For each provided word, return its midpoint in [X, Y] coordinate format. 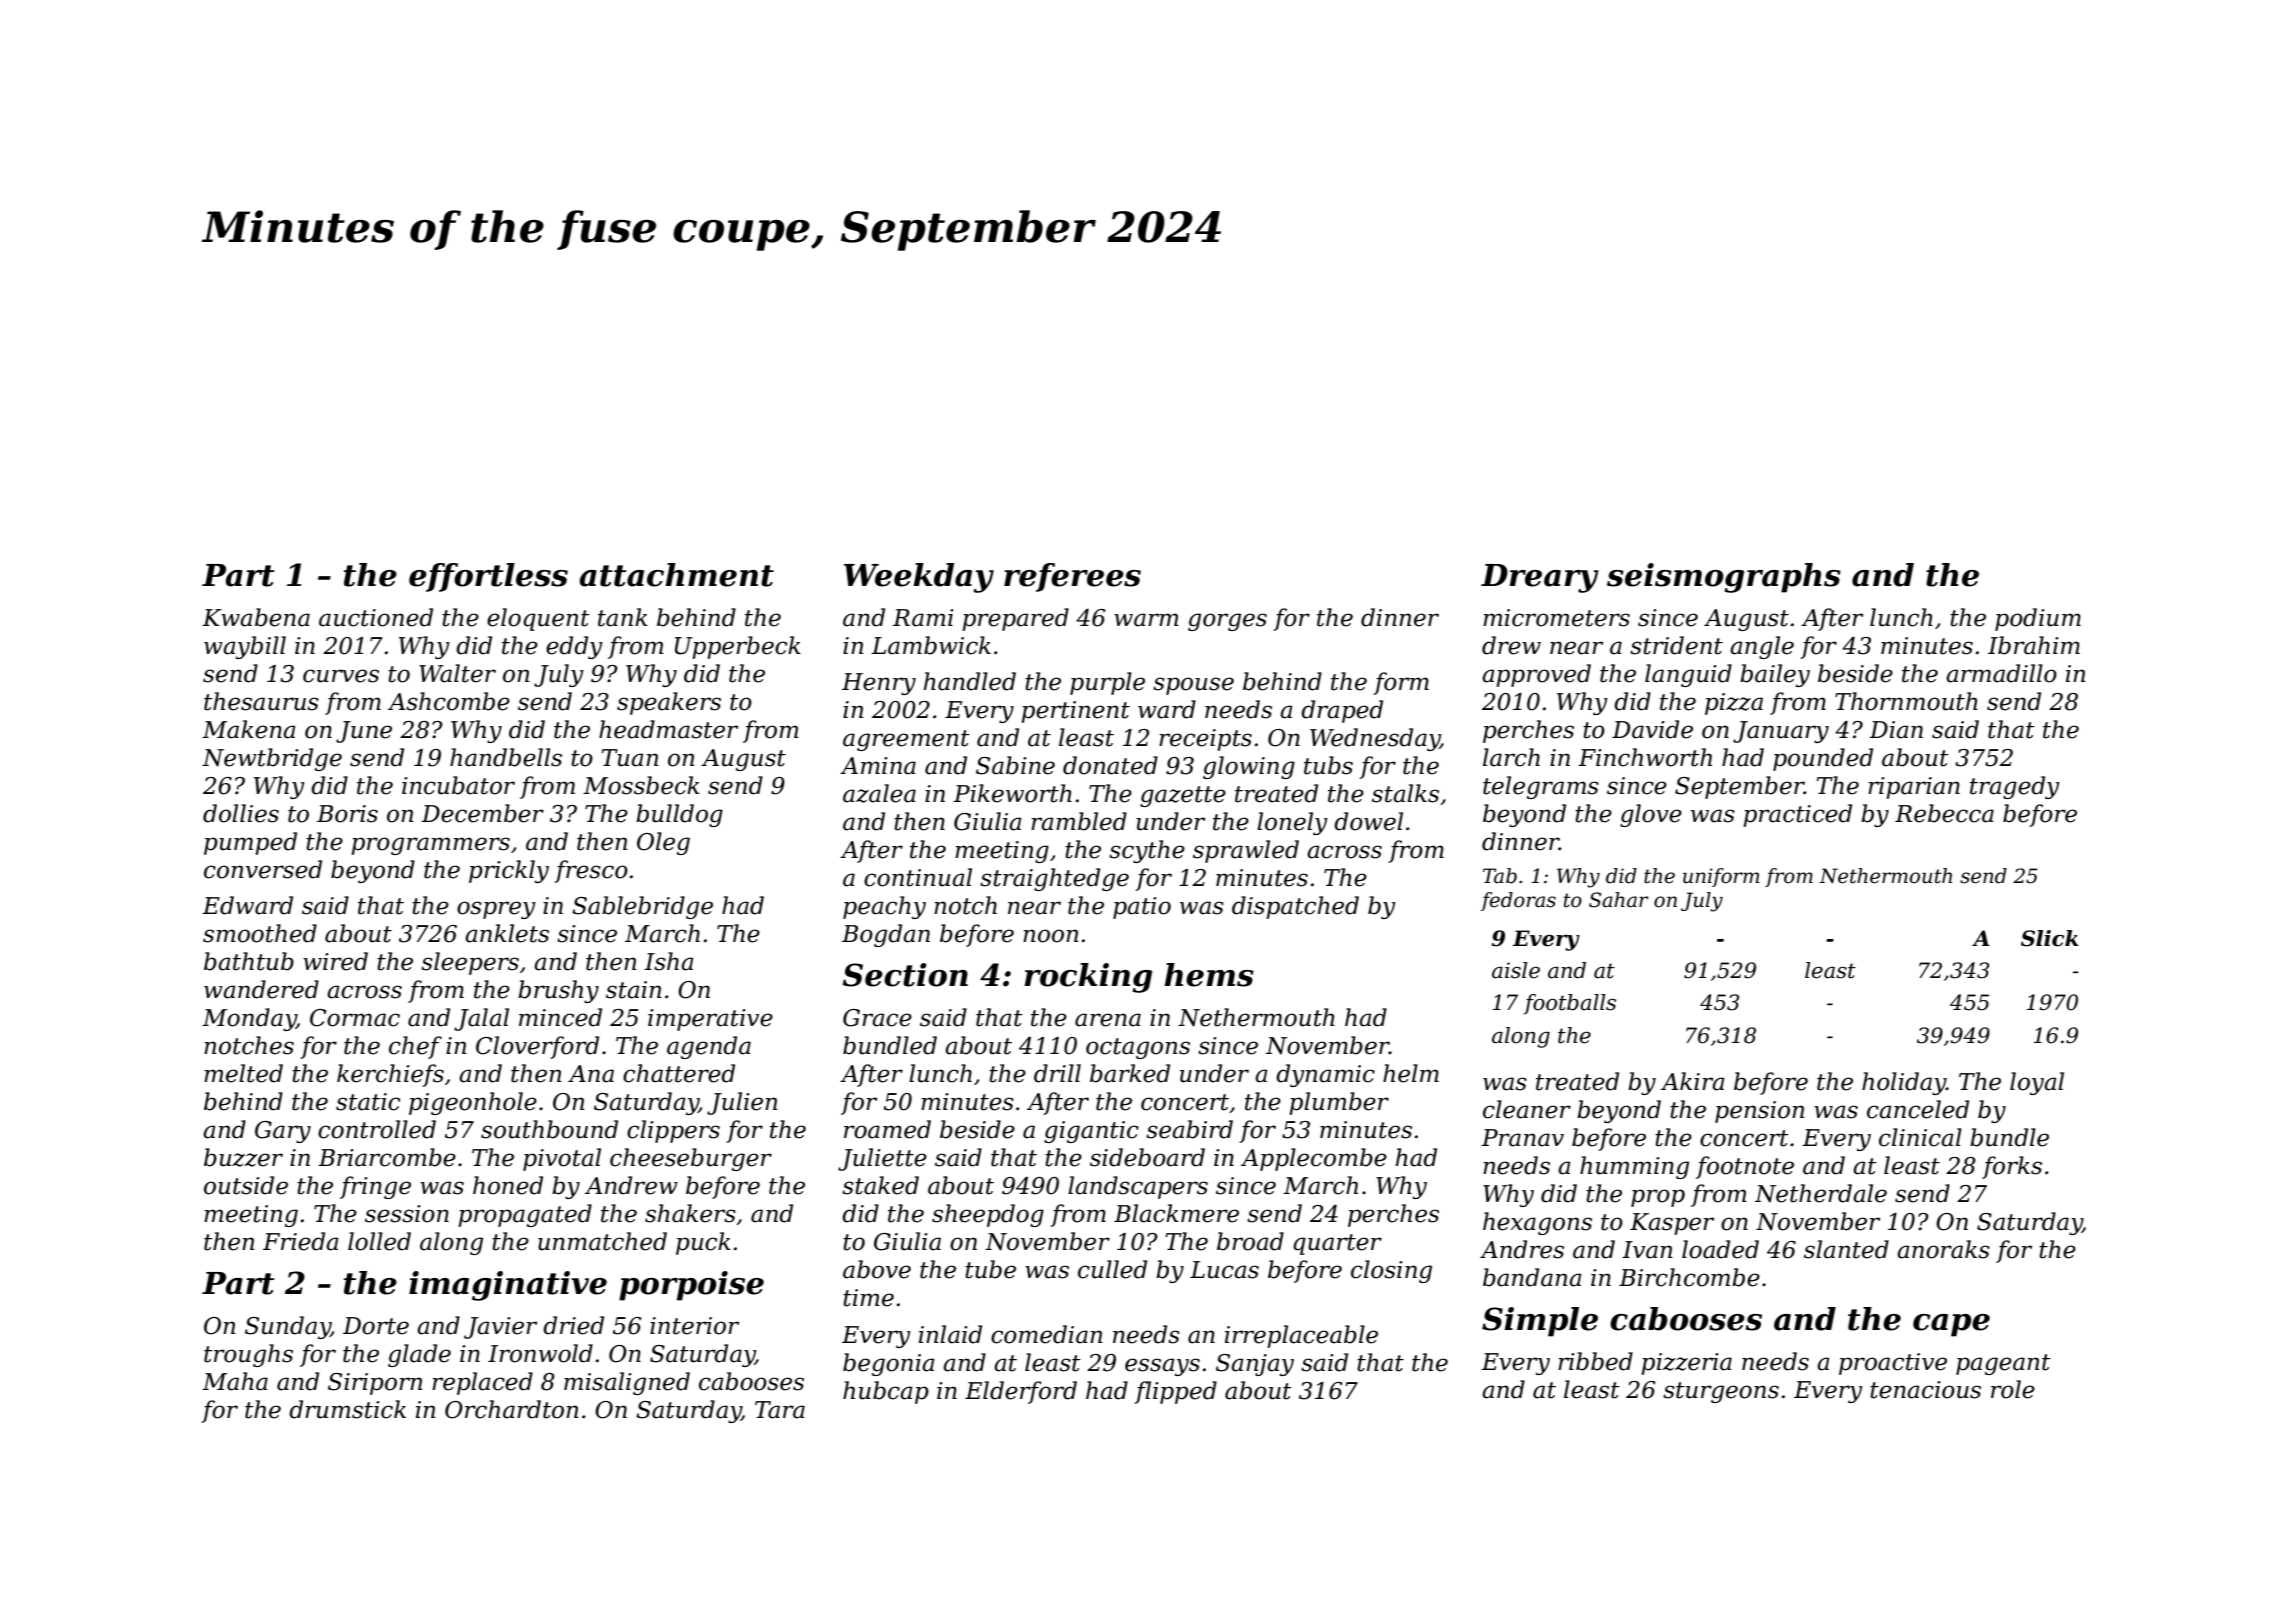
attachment [676, 575]
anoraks [1943, 1249]
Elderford [1021, 1392]
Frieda [301, 1241]
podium [2038, 619]
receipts [1205, 740]
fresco [591, 871]
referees [1072, 577]
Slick [2050, 938]
